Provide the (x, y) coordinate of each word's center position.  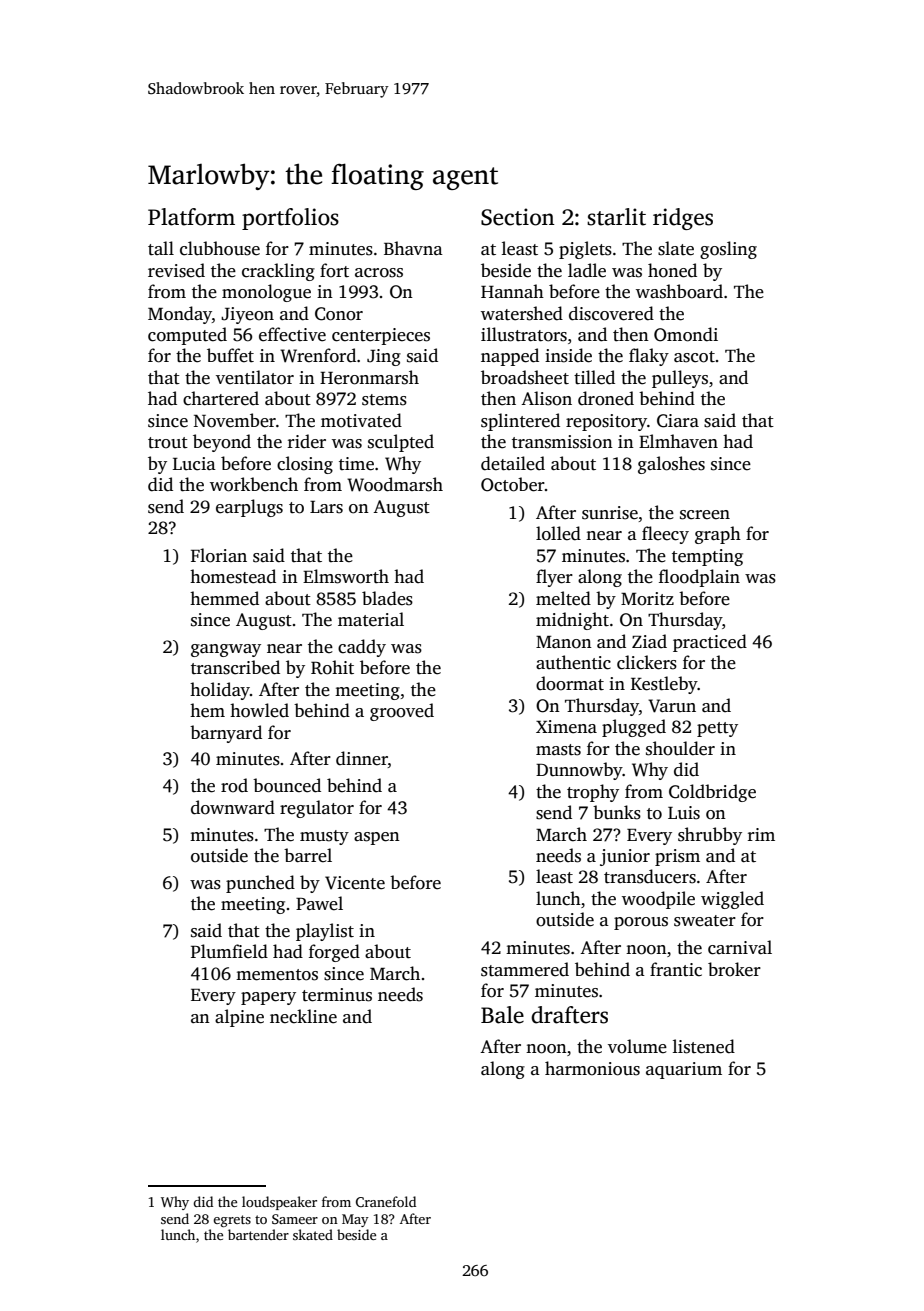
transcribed (235, 667)
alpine (239, 1018)
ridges (683, 219)
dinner (362, 758)
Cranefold (386, 1201)
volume (637, 1046)
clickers (647, 662)
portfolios (290, 219)
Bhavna (413, 248)
